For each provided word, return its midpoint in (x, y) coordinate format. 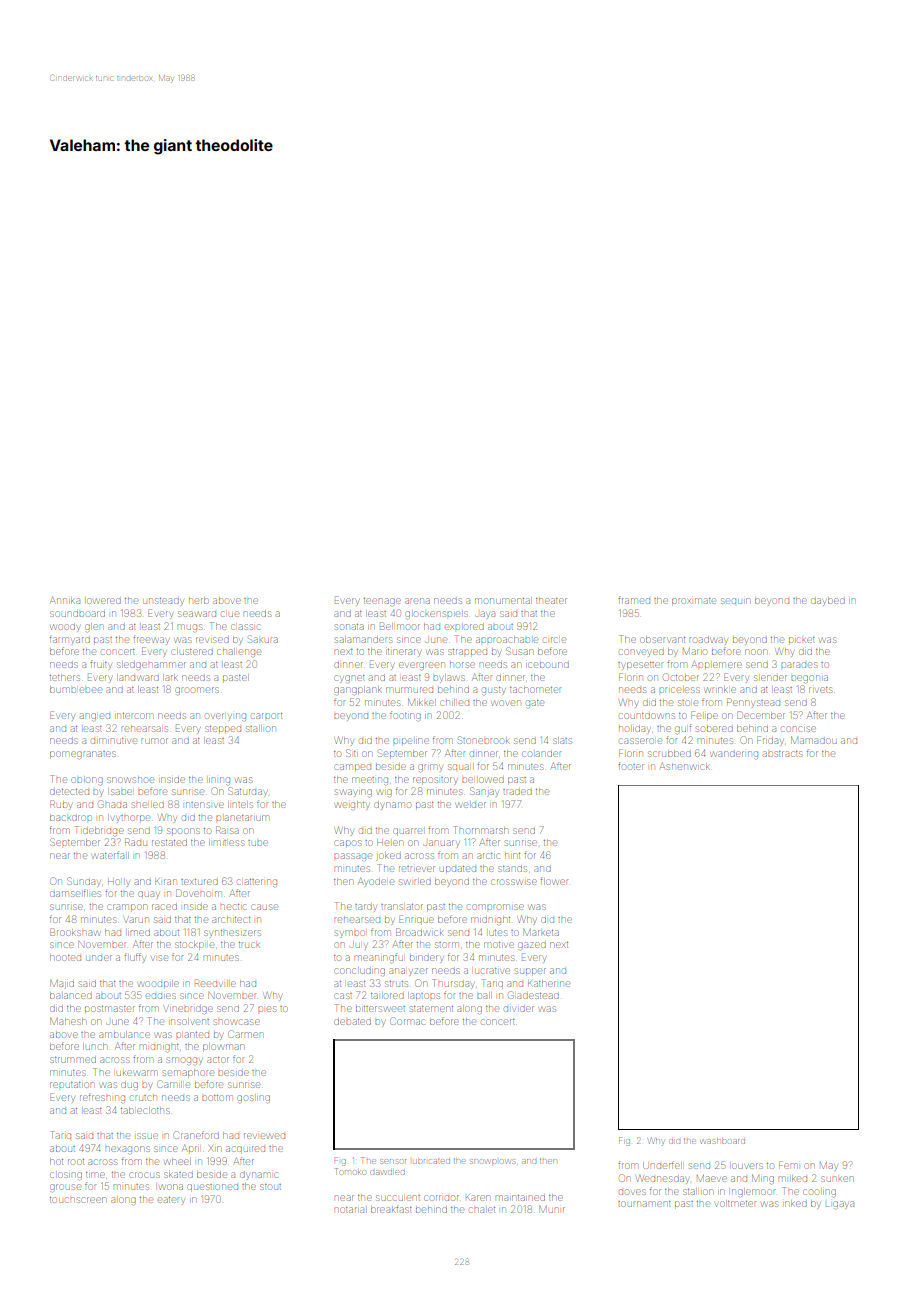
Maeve (712, 1178)
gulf (683, 729)
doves (632, 1192)
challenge (239, 652)
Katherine (549, 983)
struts (396, 984)
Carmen (246, 1034)
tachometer (535, 689)
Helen (390, 843)
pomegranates (82, 755)
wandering (734, 755)
